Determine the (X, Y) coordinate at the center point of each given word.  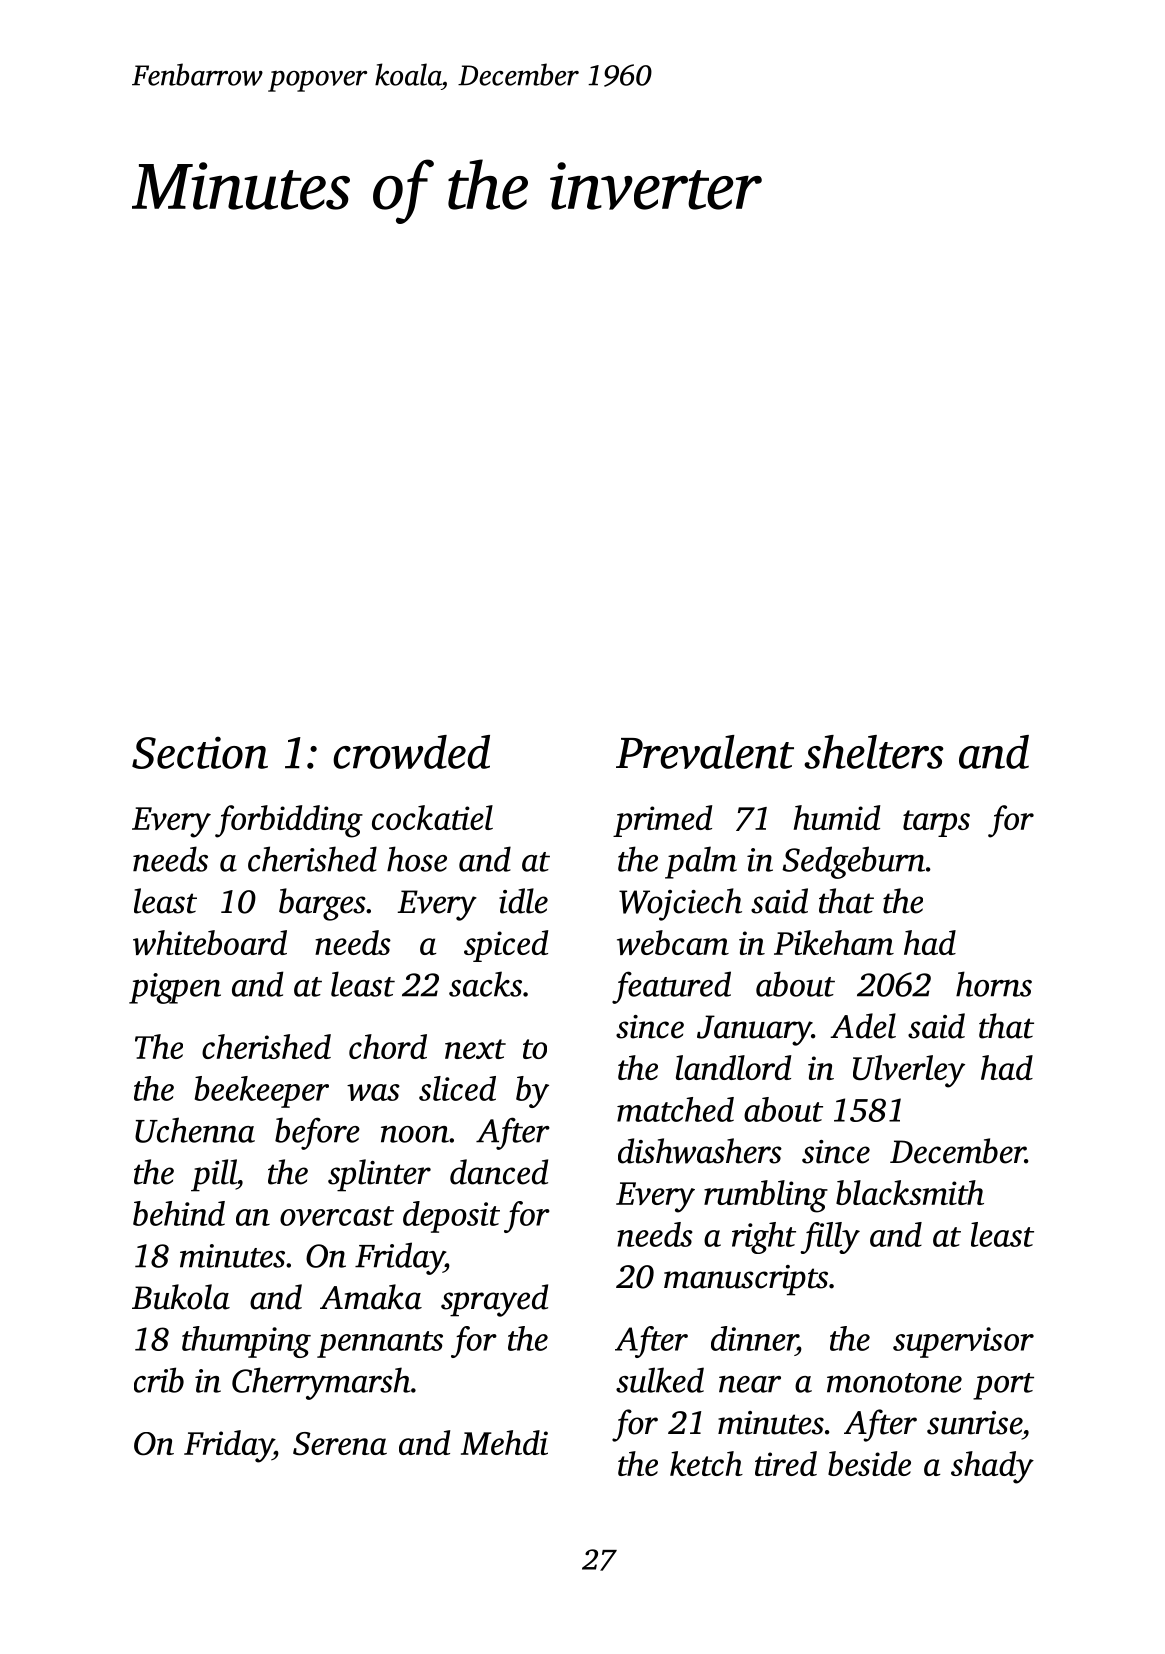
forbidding (289, 821)
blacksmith (910, 1192)
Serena (340, 1444)
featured (671, 987)
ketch (706, 1463)
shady (992, 1467)
